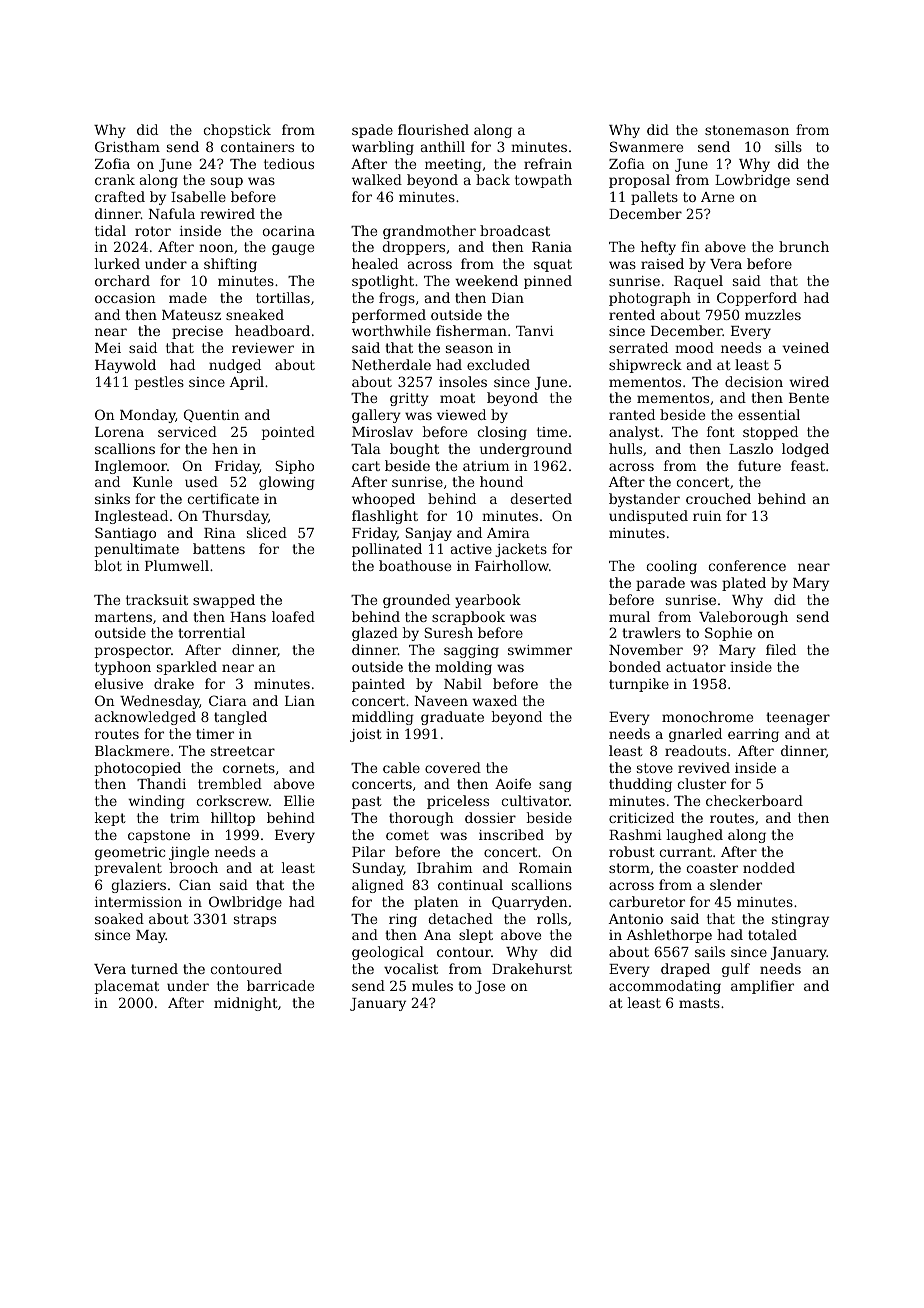  Describe the element at coordinates (237, 131) in the document. I see `chopstick` at that location.
